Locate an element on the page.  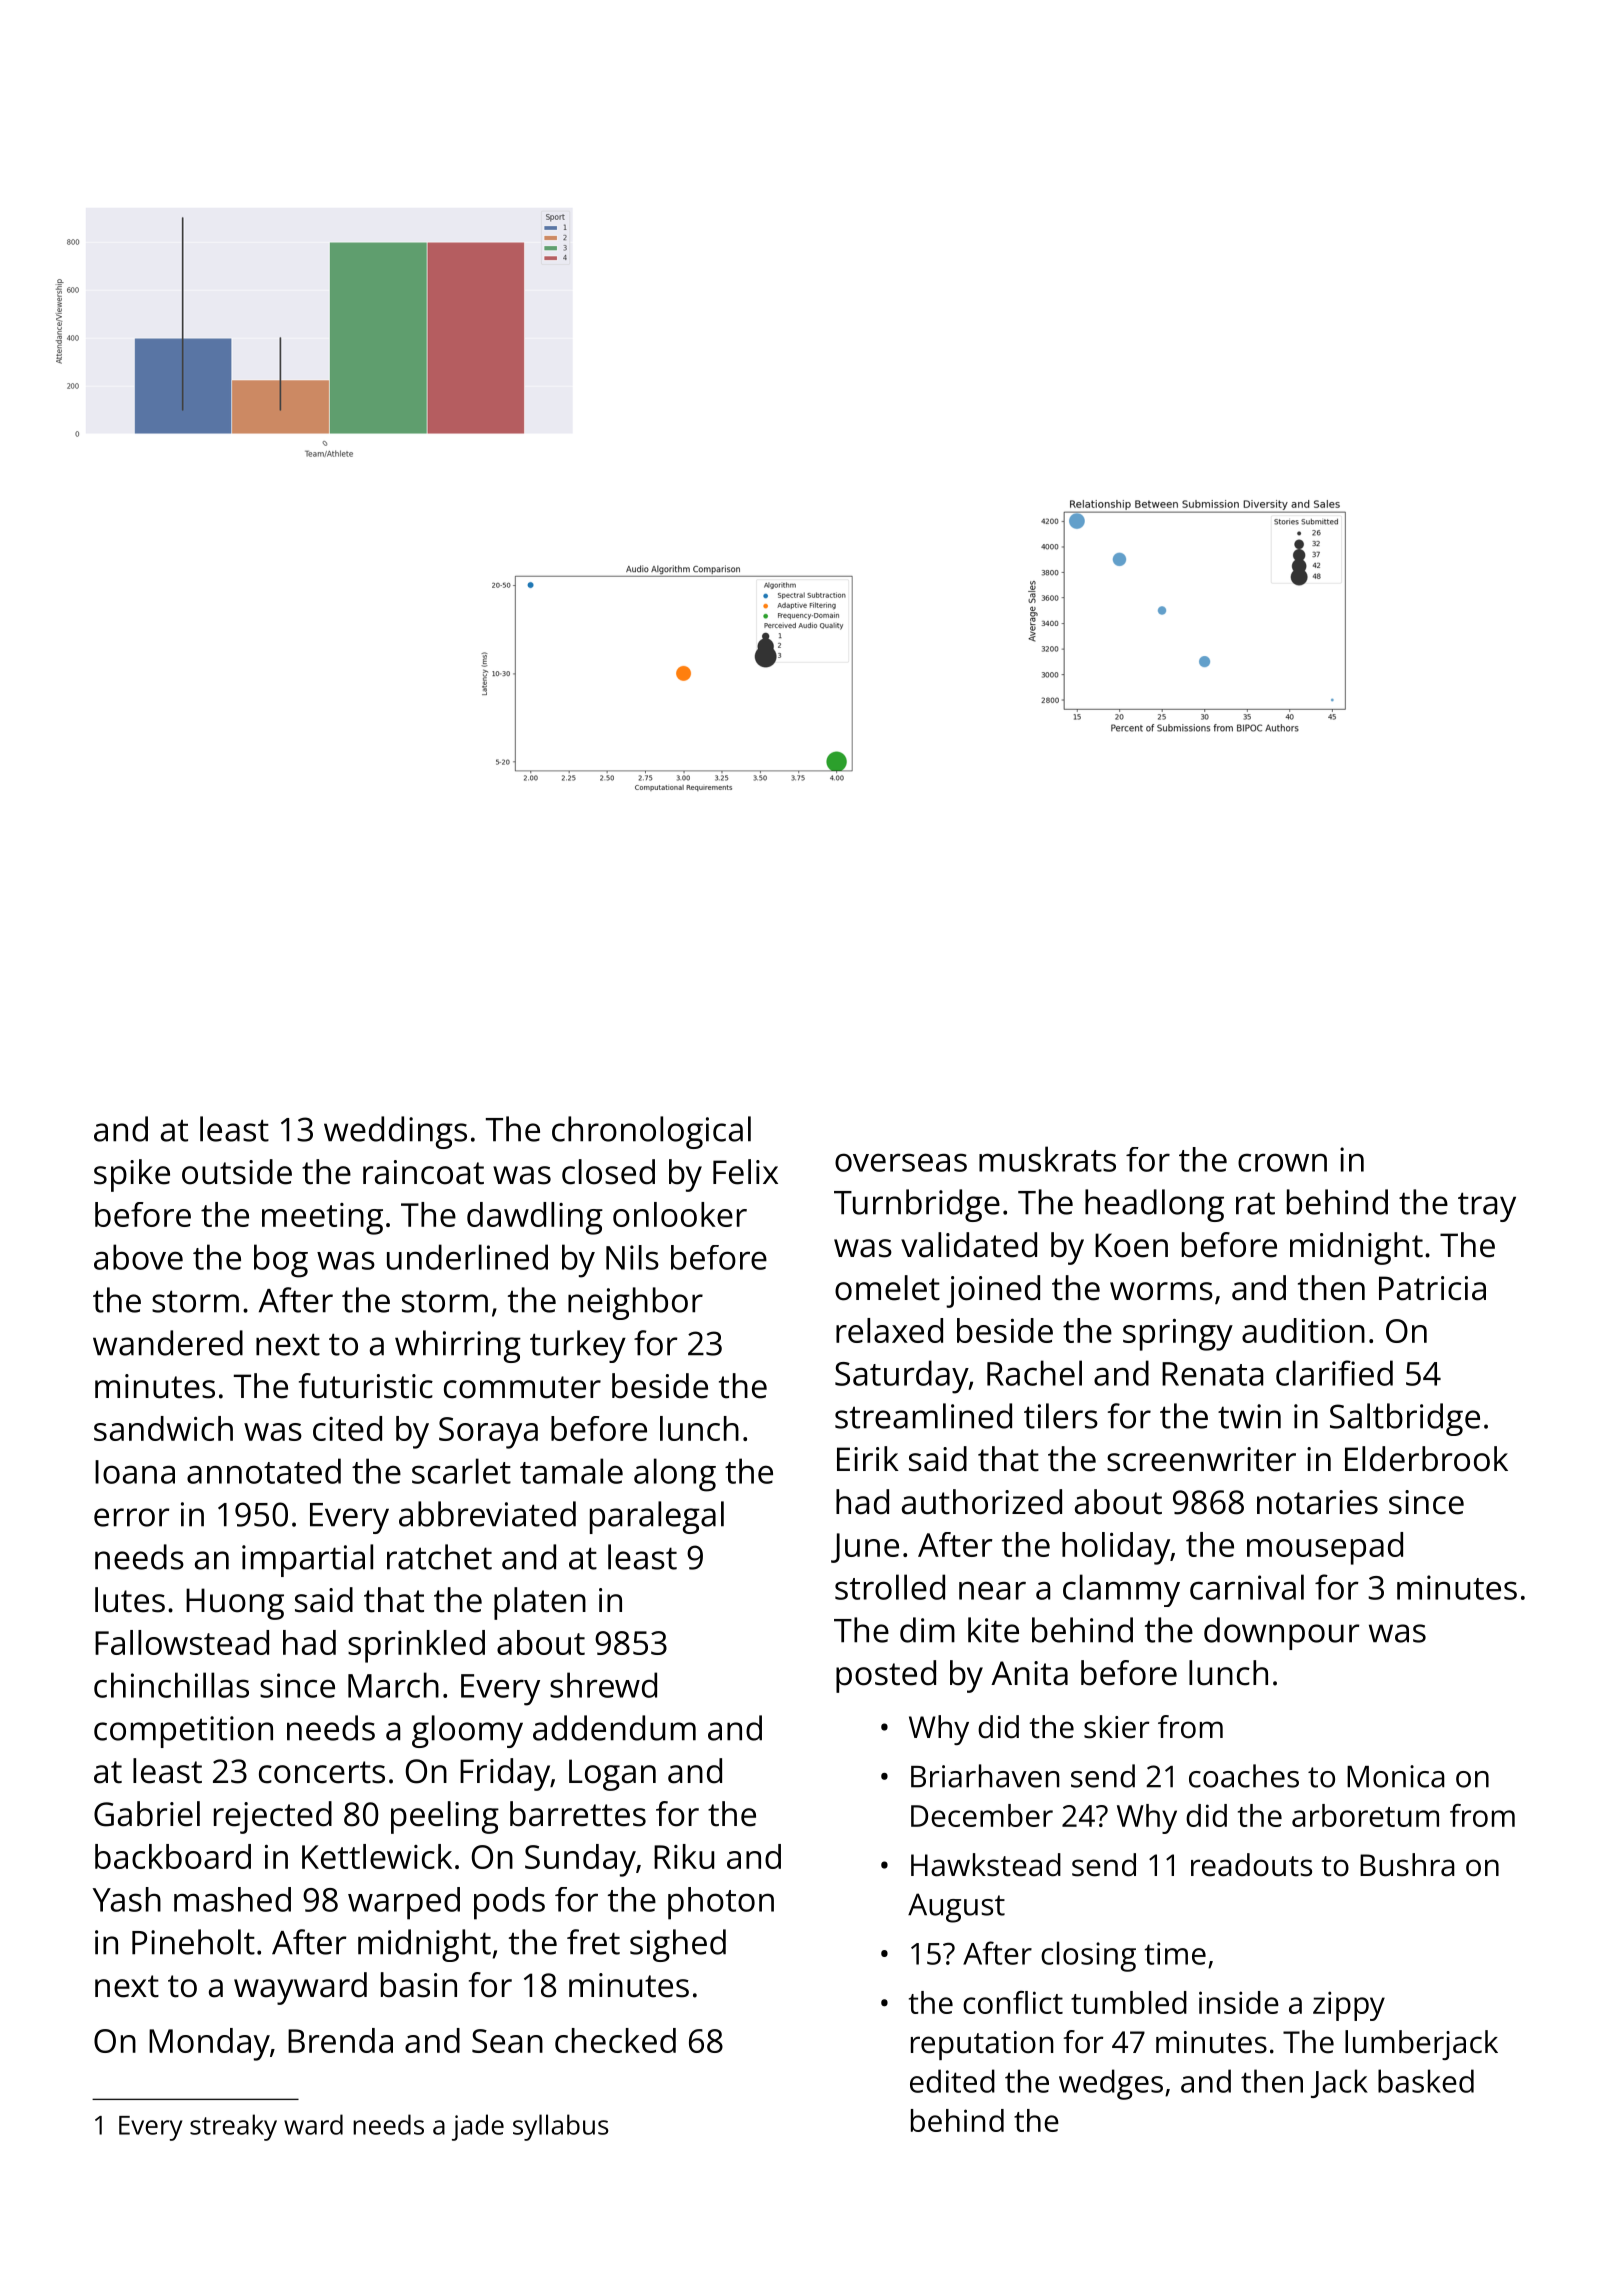
paralegal is located at coordinates (657, 1517).
